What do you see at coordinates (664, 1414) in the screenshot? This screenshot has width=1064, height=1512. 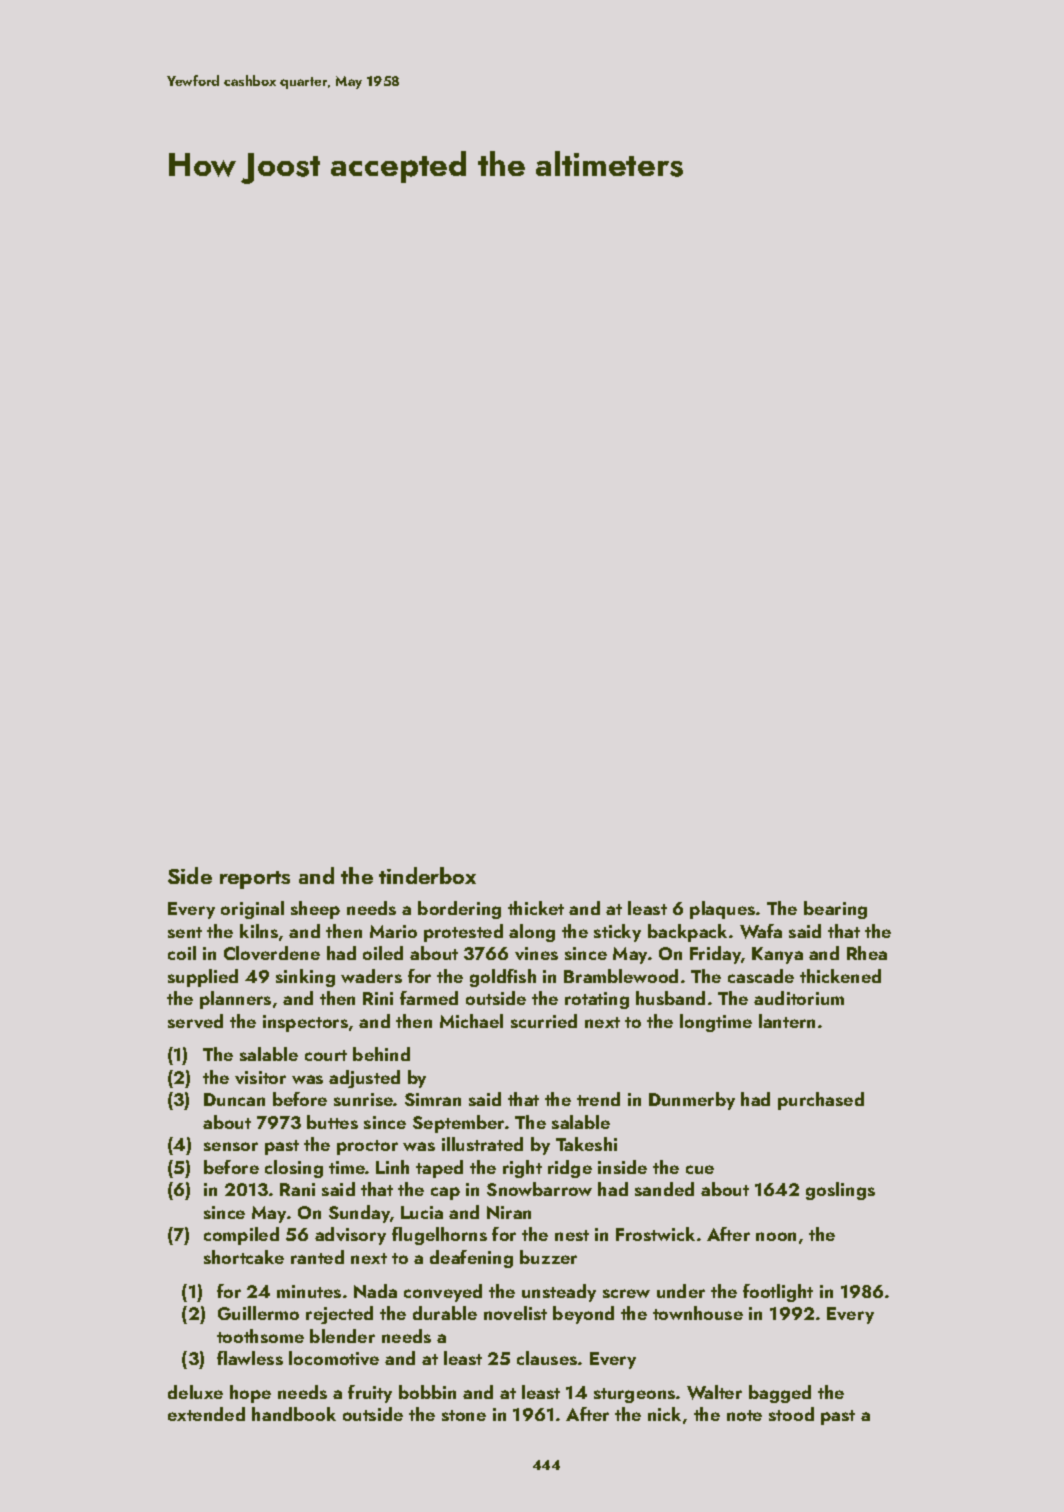 I see `nick` at bounding box center [664, 1414].
